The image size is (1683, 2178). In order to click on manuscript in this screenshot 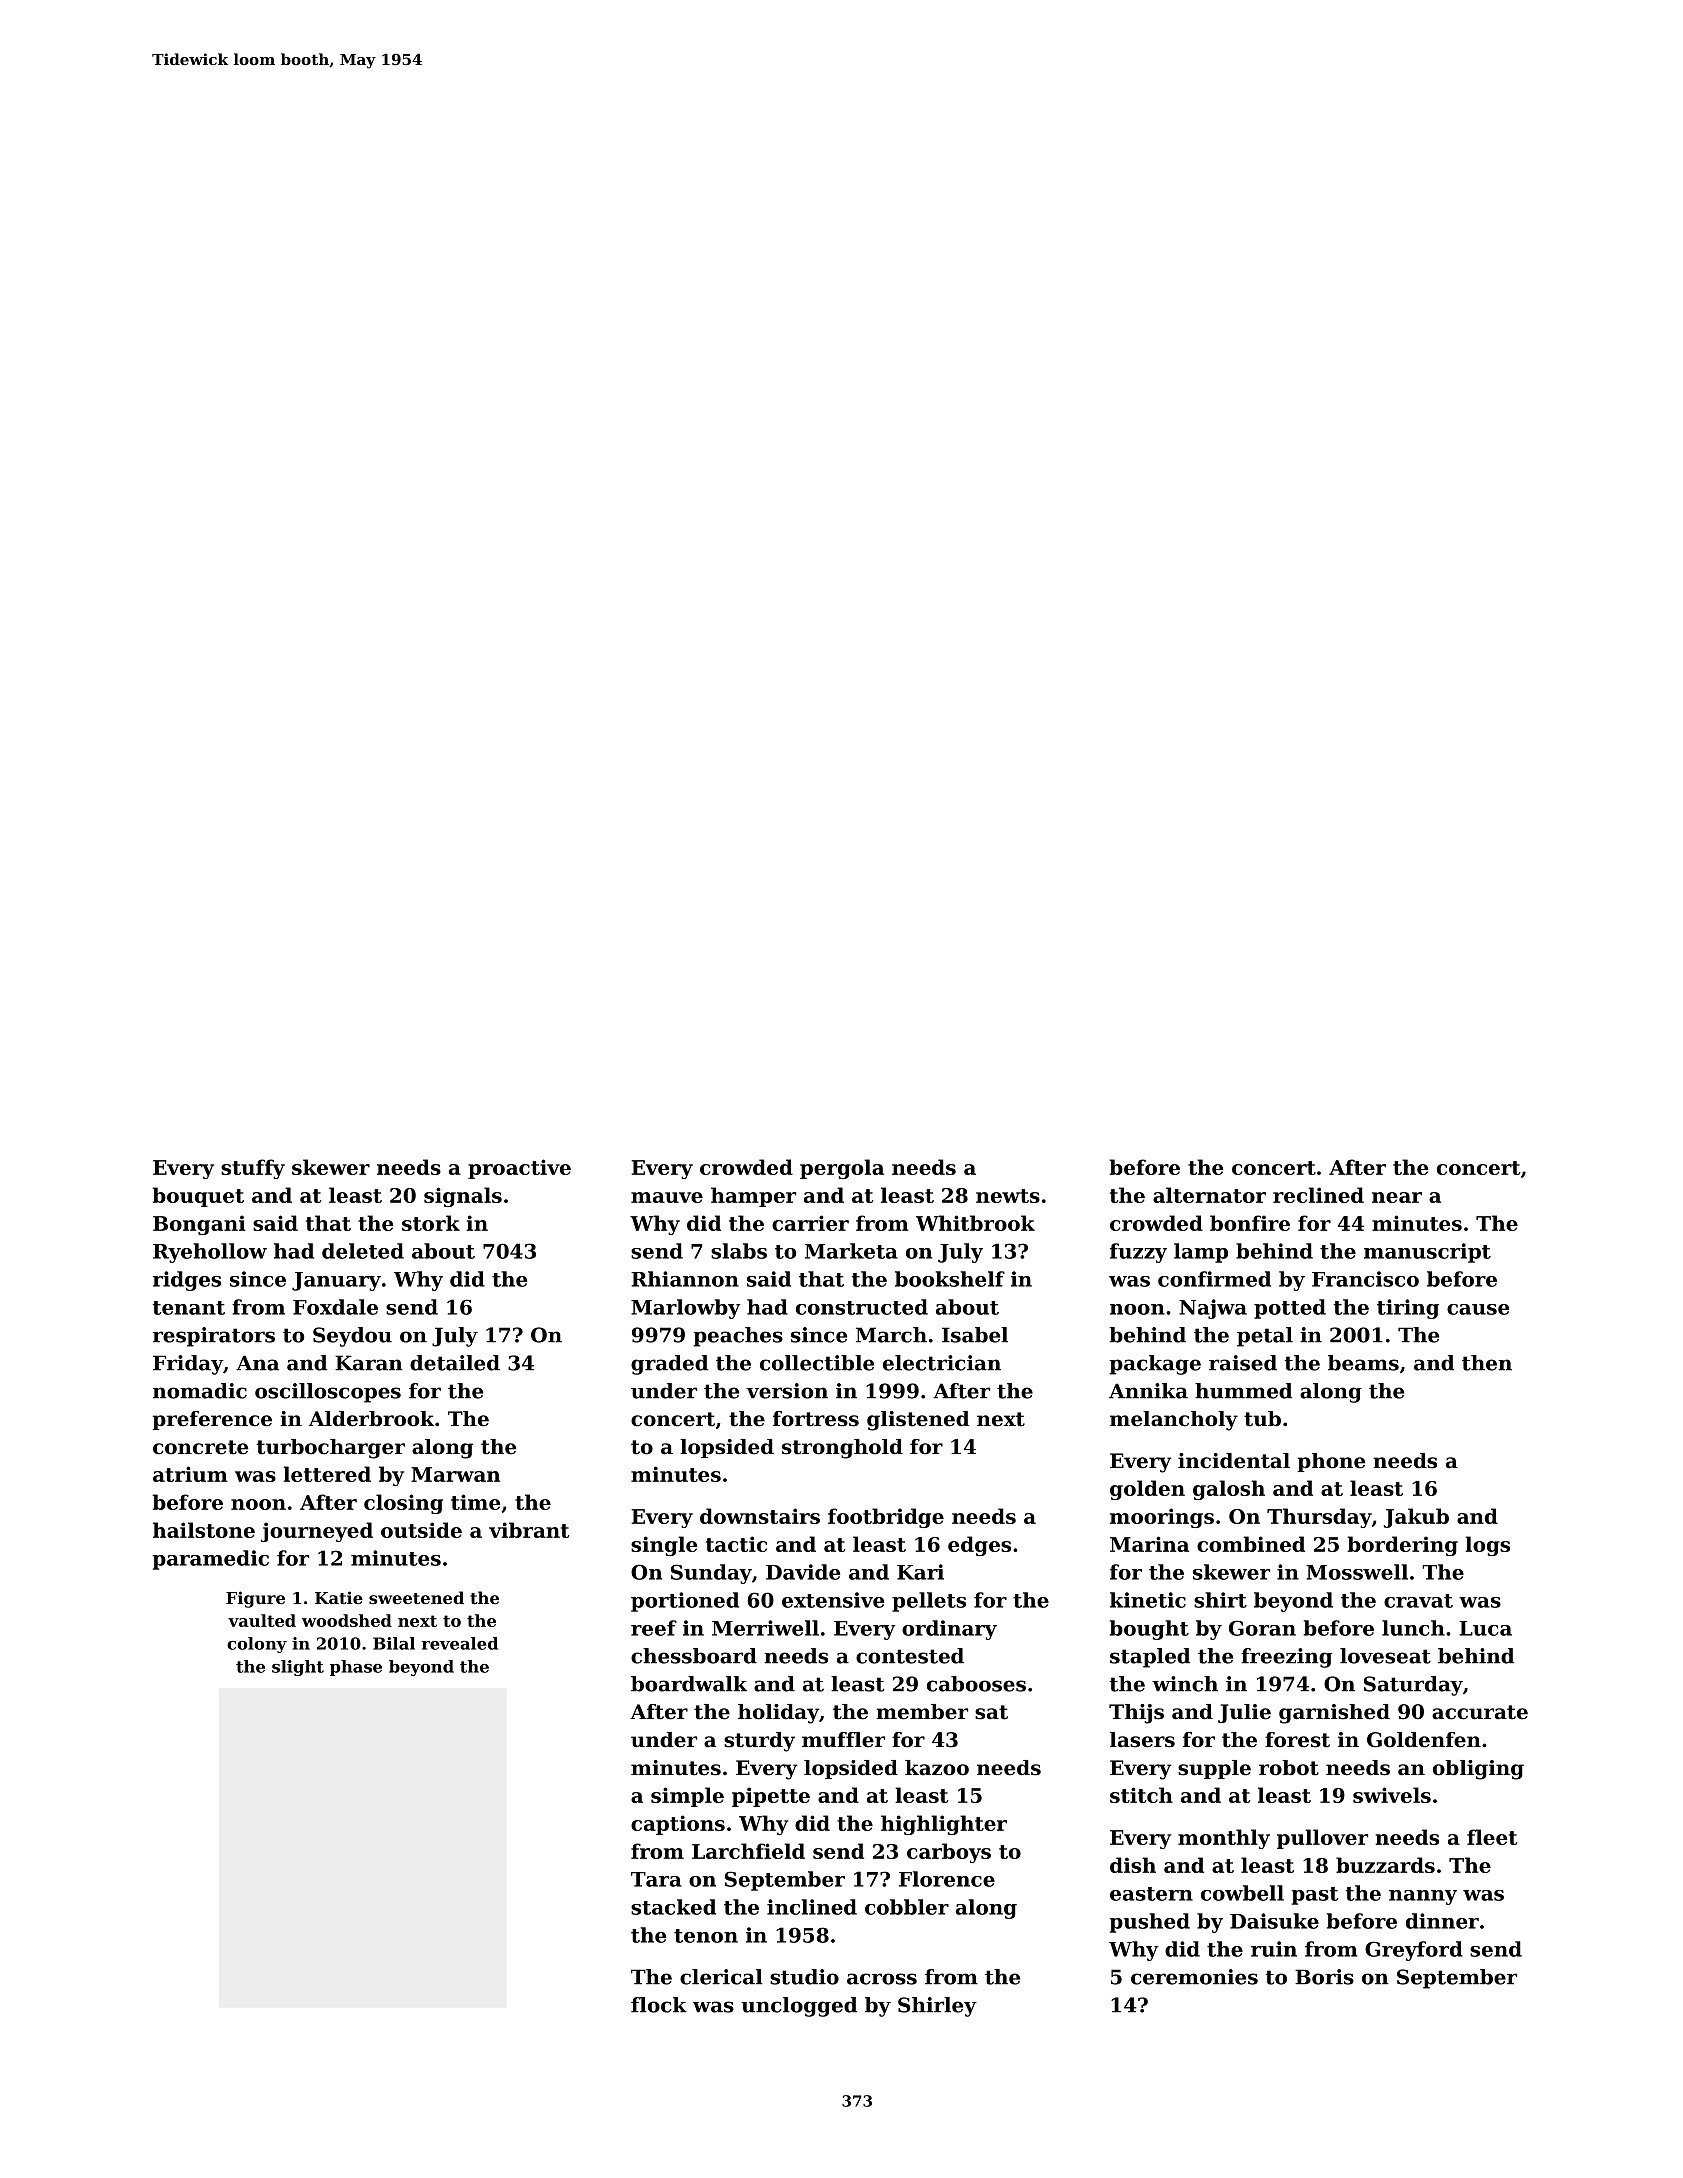, I will do `click(1427, 1253)`.
